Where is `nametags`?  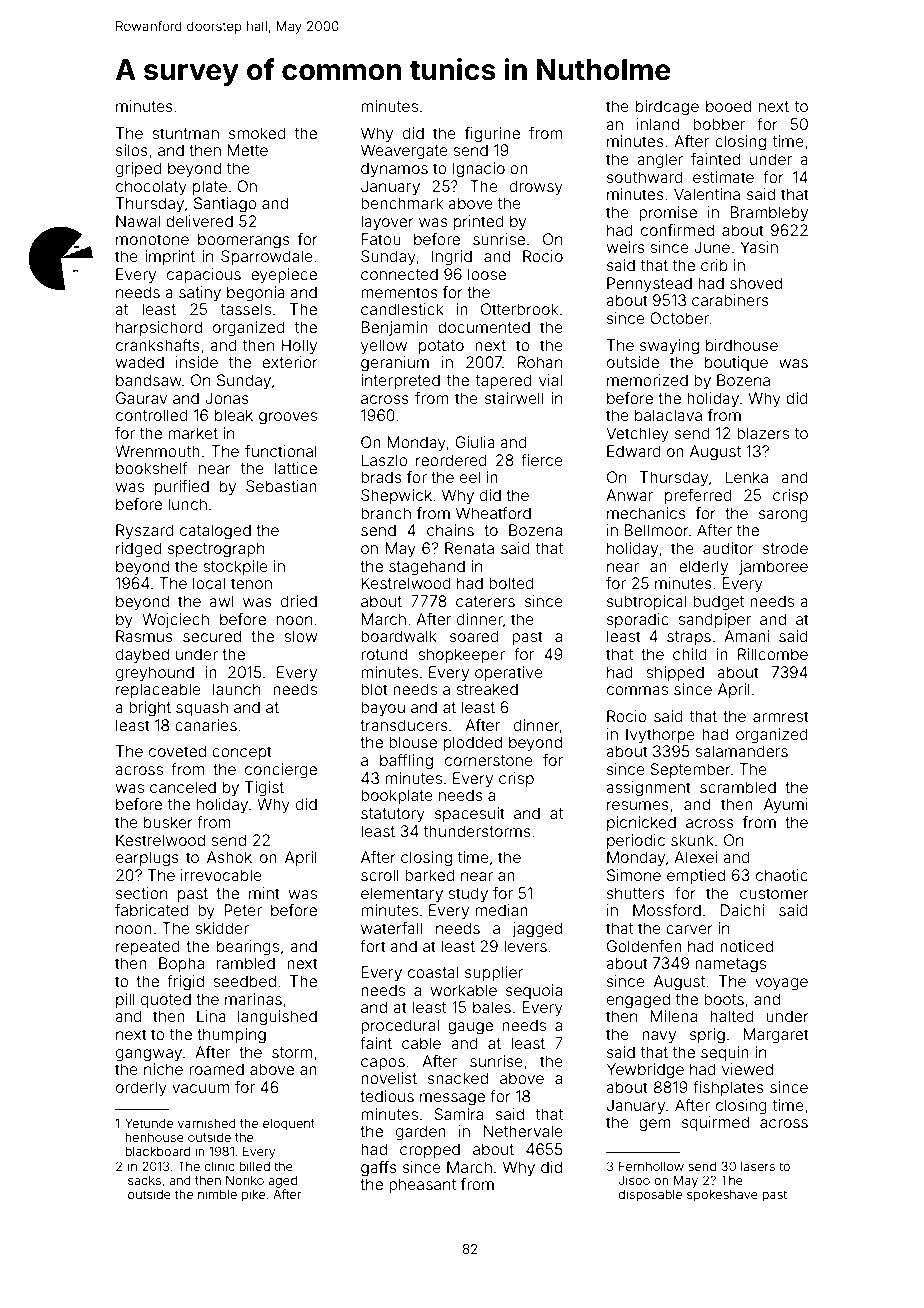 nametags is located at coordinates (730, 965).
